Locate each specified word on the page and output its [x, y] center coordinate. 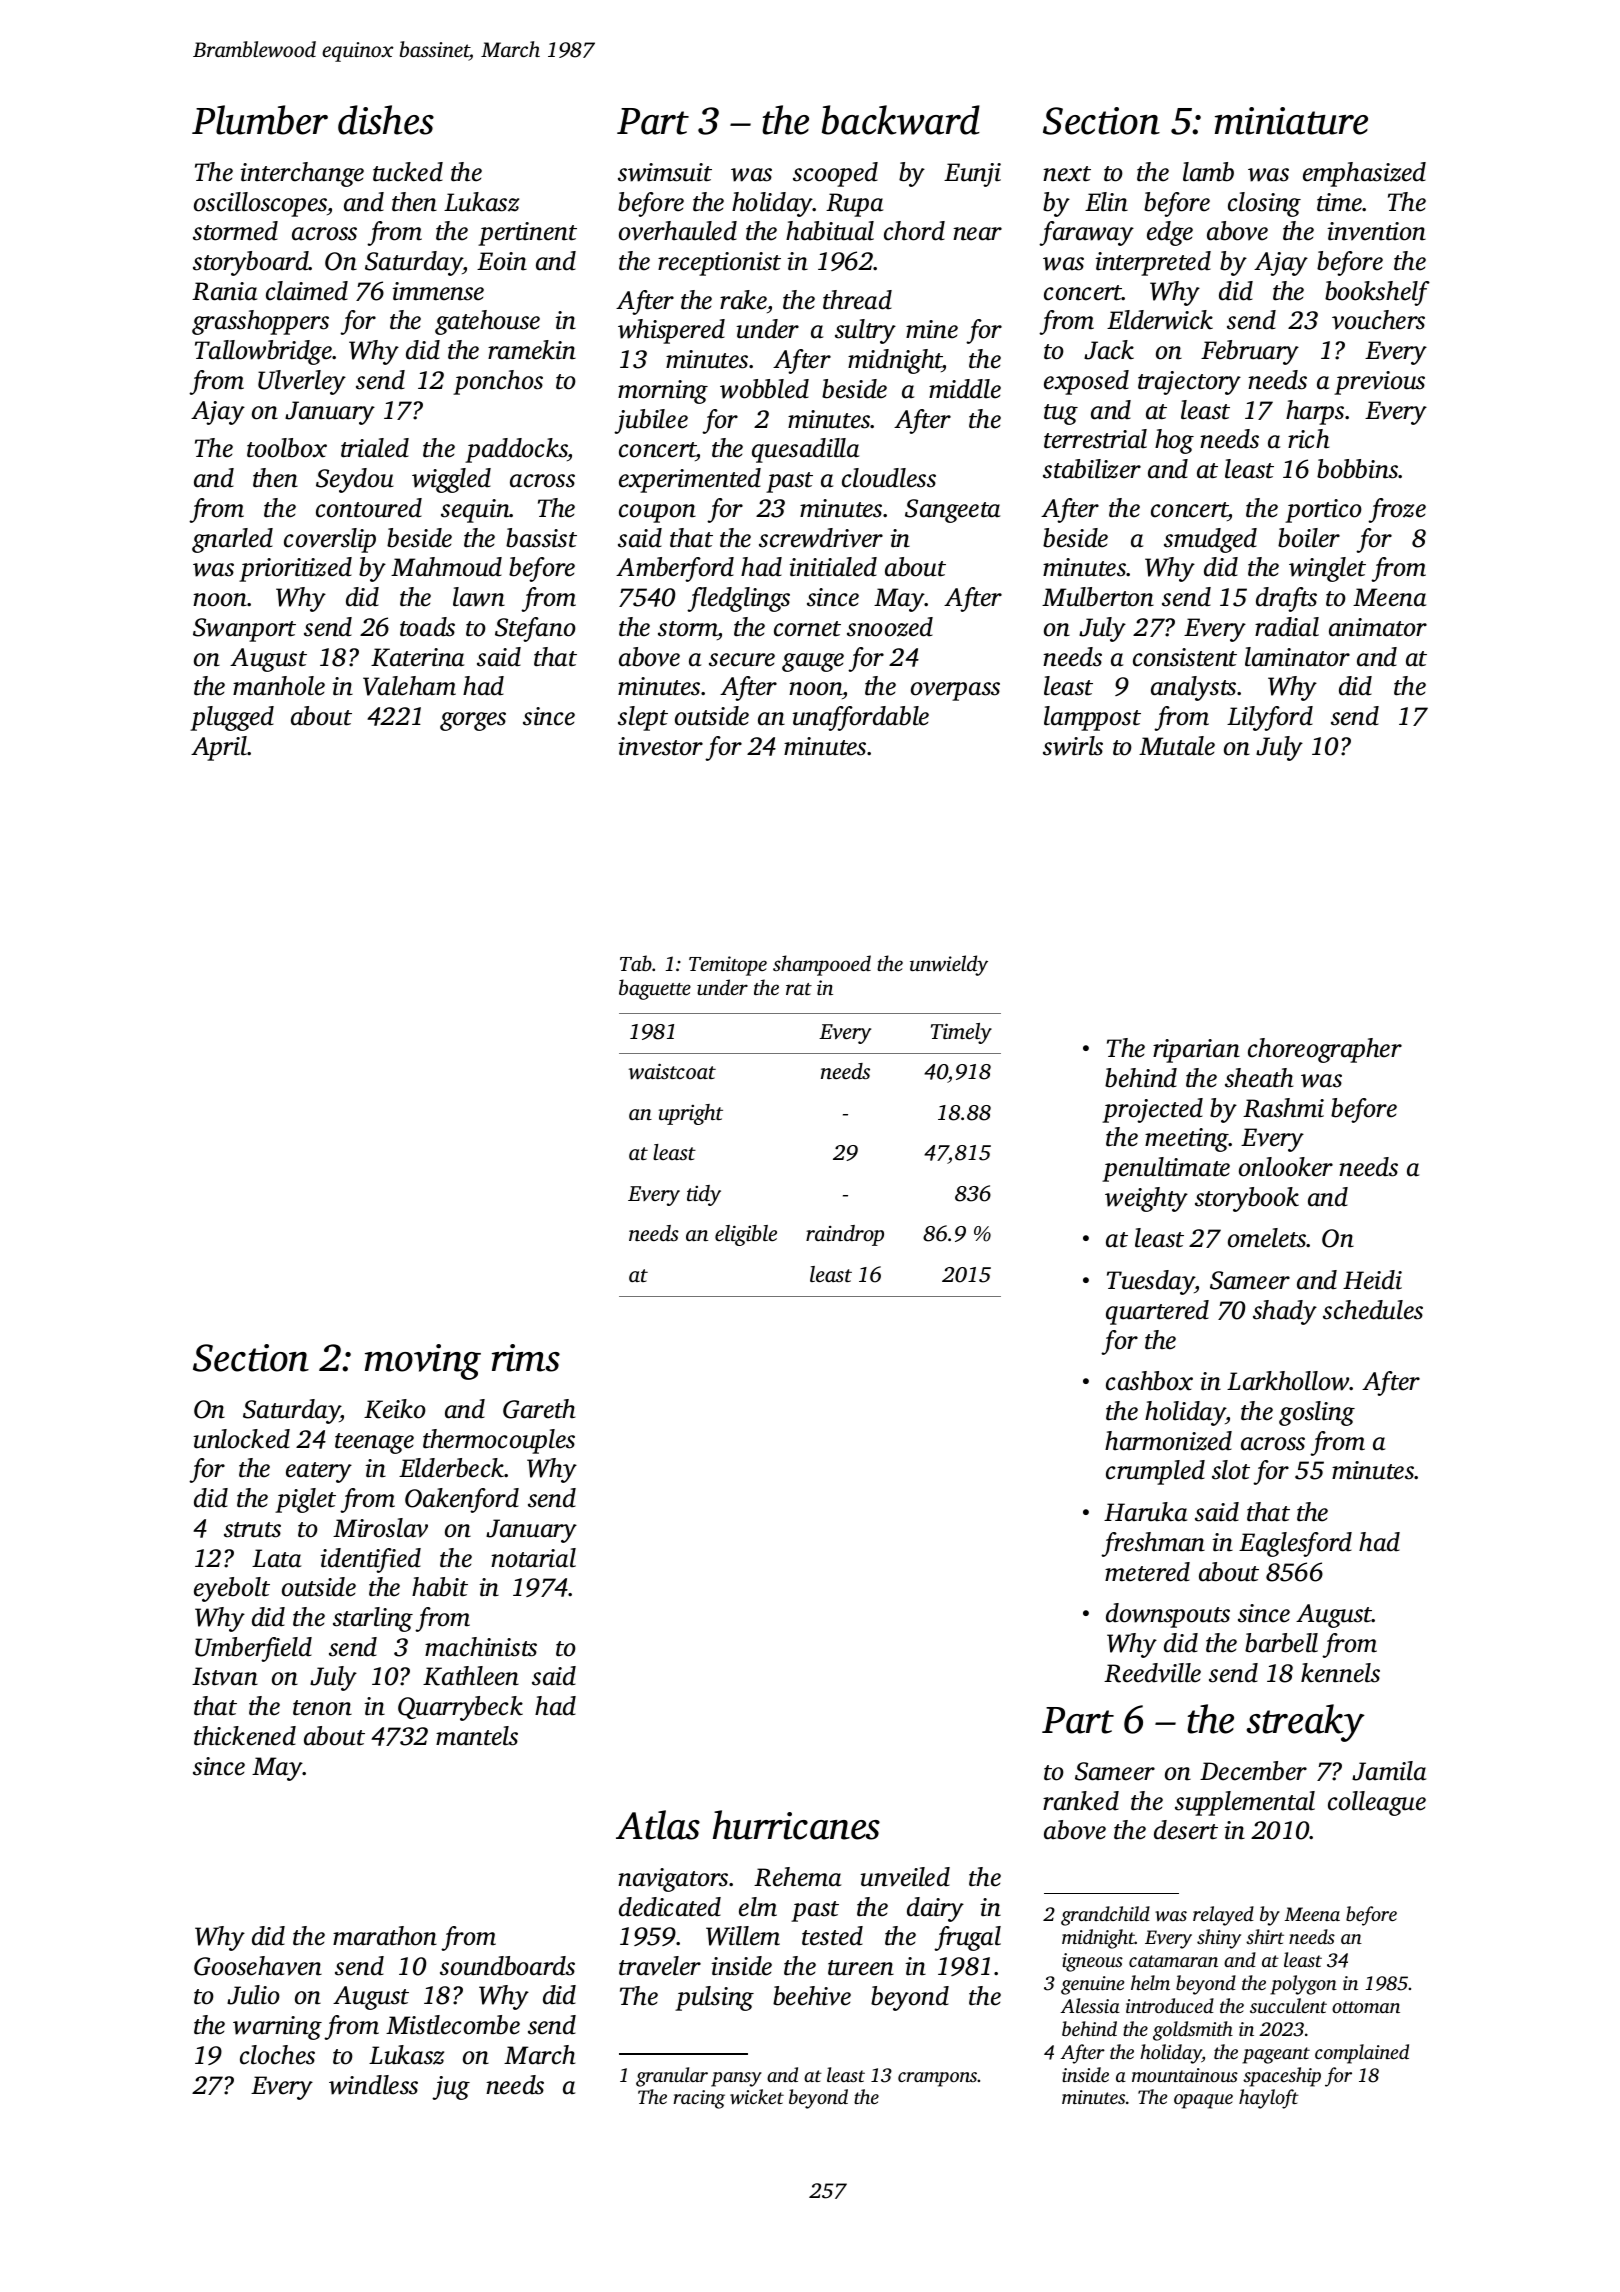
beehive [812, 1996]
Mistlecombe [453, 2025]
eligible [746, 1235]
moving [423, 1362]
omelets [1267, 1238]
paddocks [516, 450]
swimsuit [665, 172]
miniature [1291, 121]
